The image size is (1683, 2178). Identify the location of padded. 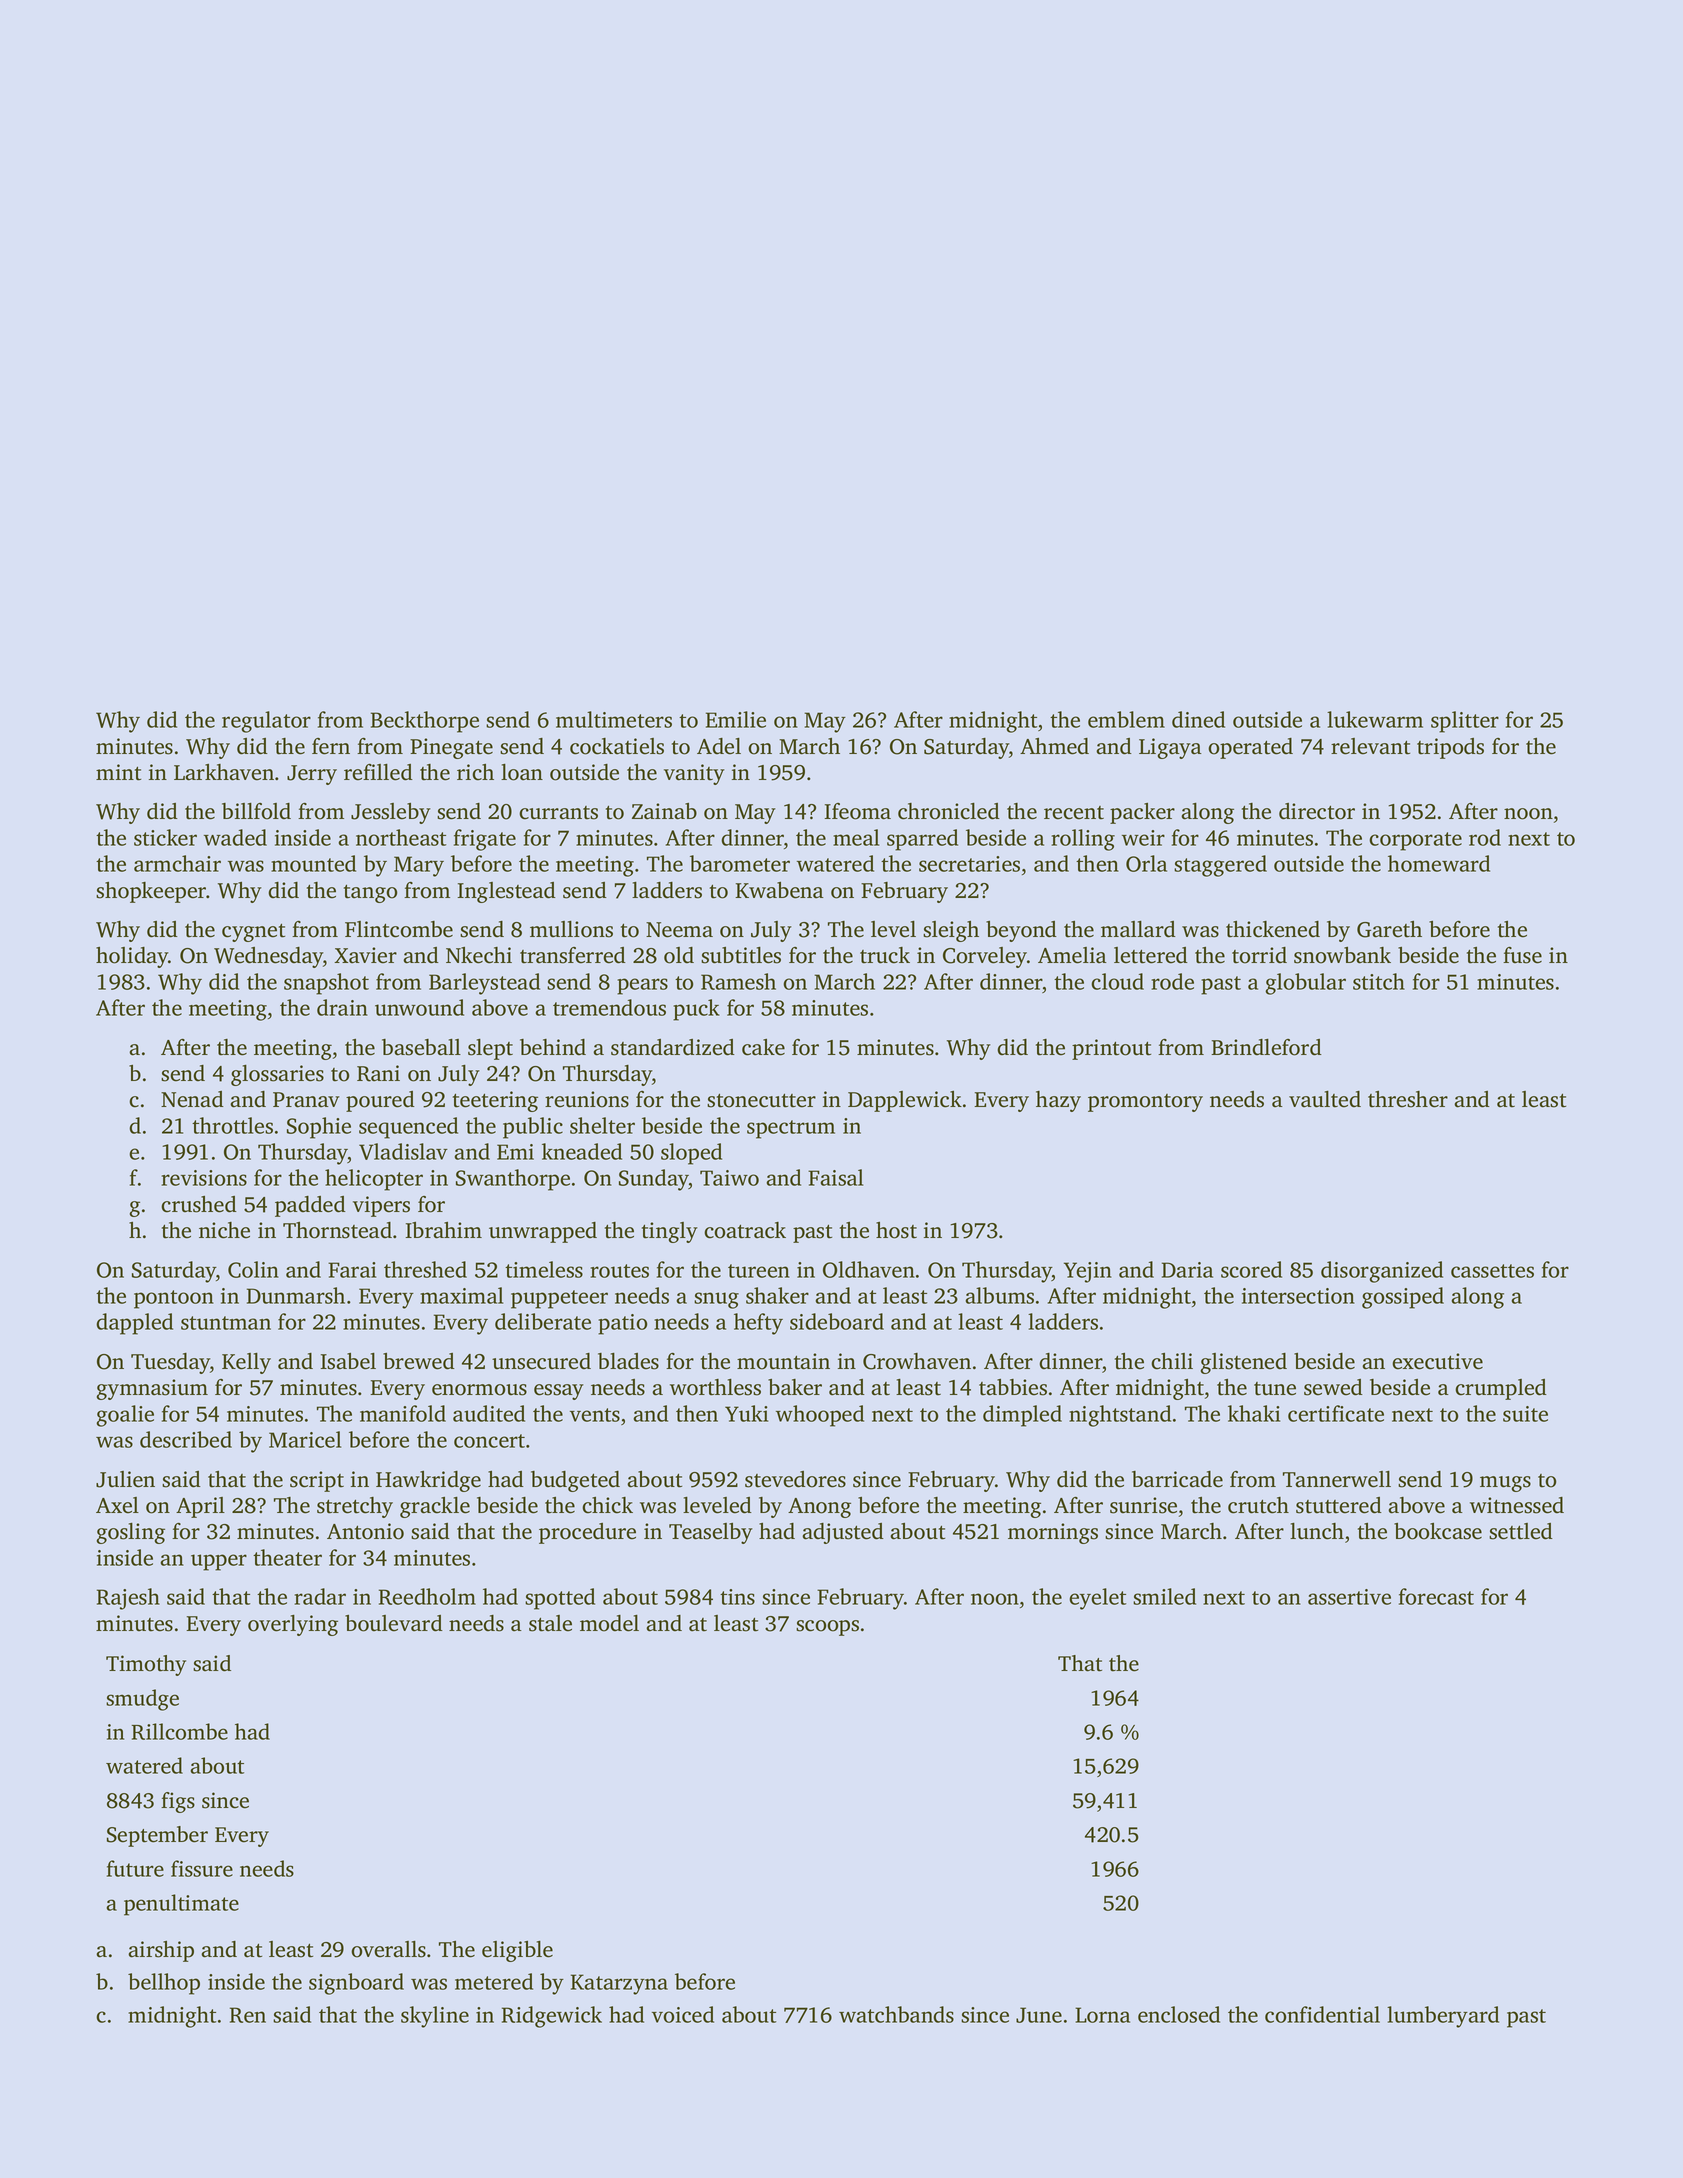
(310, 1206).
